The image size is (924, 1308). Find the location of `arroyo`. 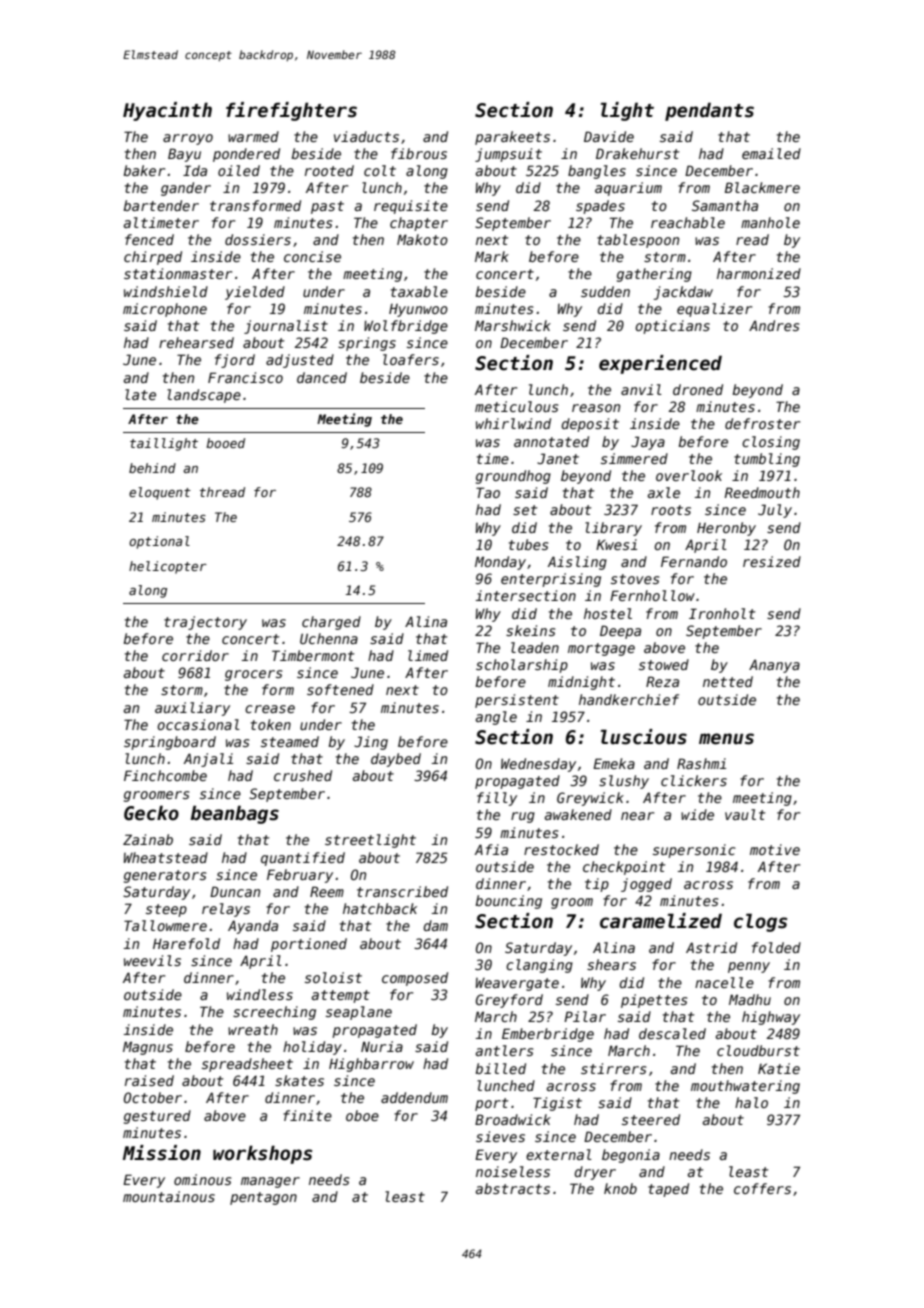

arroyo is located at coordinates (188, 139).
